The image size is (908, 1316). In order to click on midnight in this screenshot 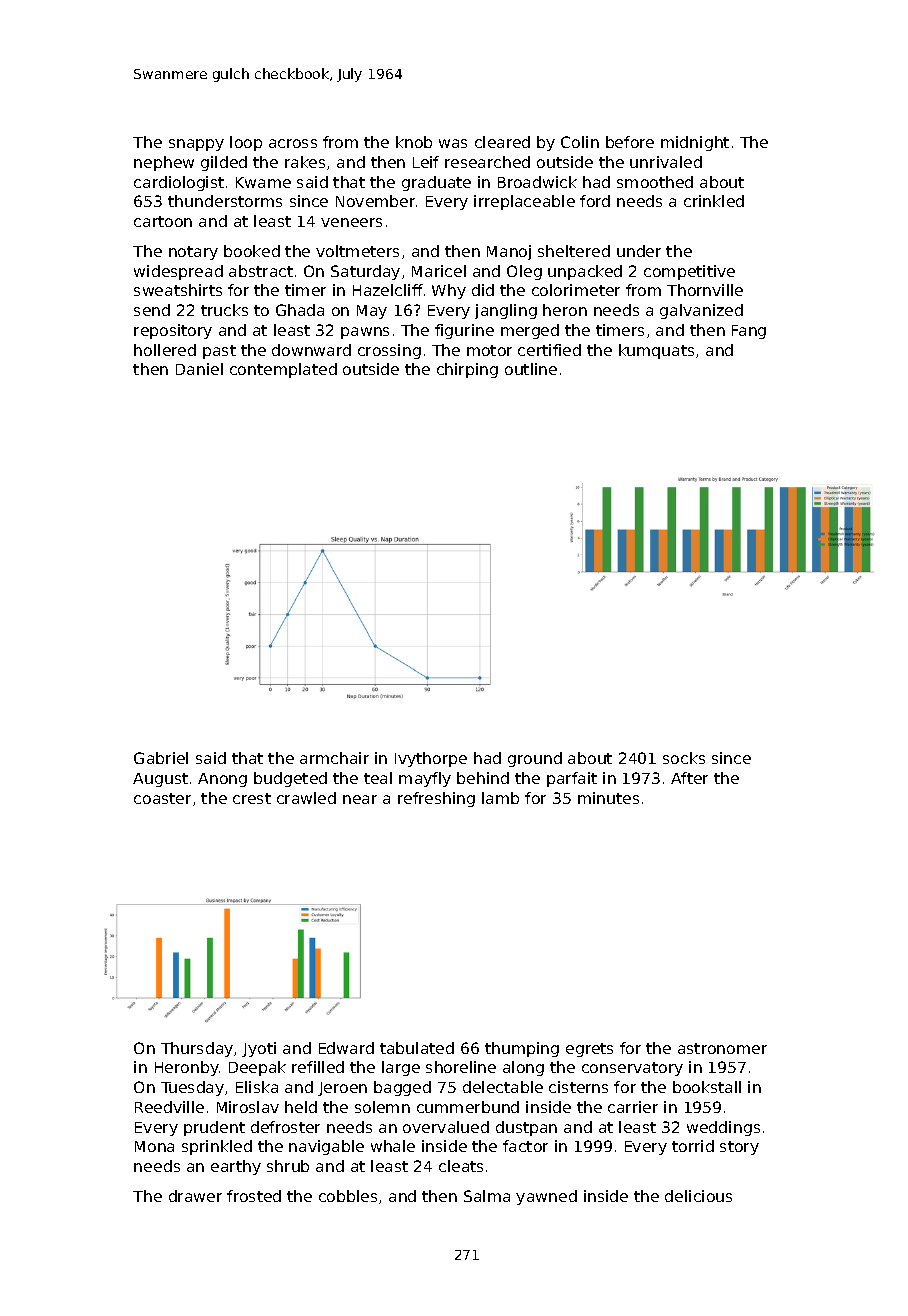, I will do `click(695, 143)`.
